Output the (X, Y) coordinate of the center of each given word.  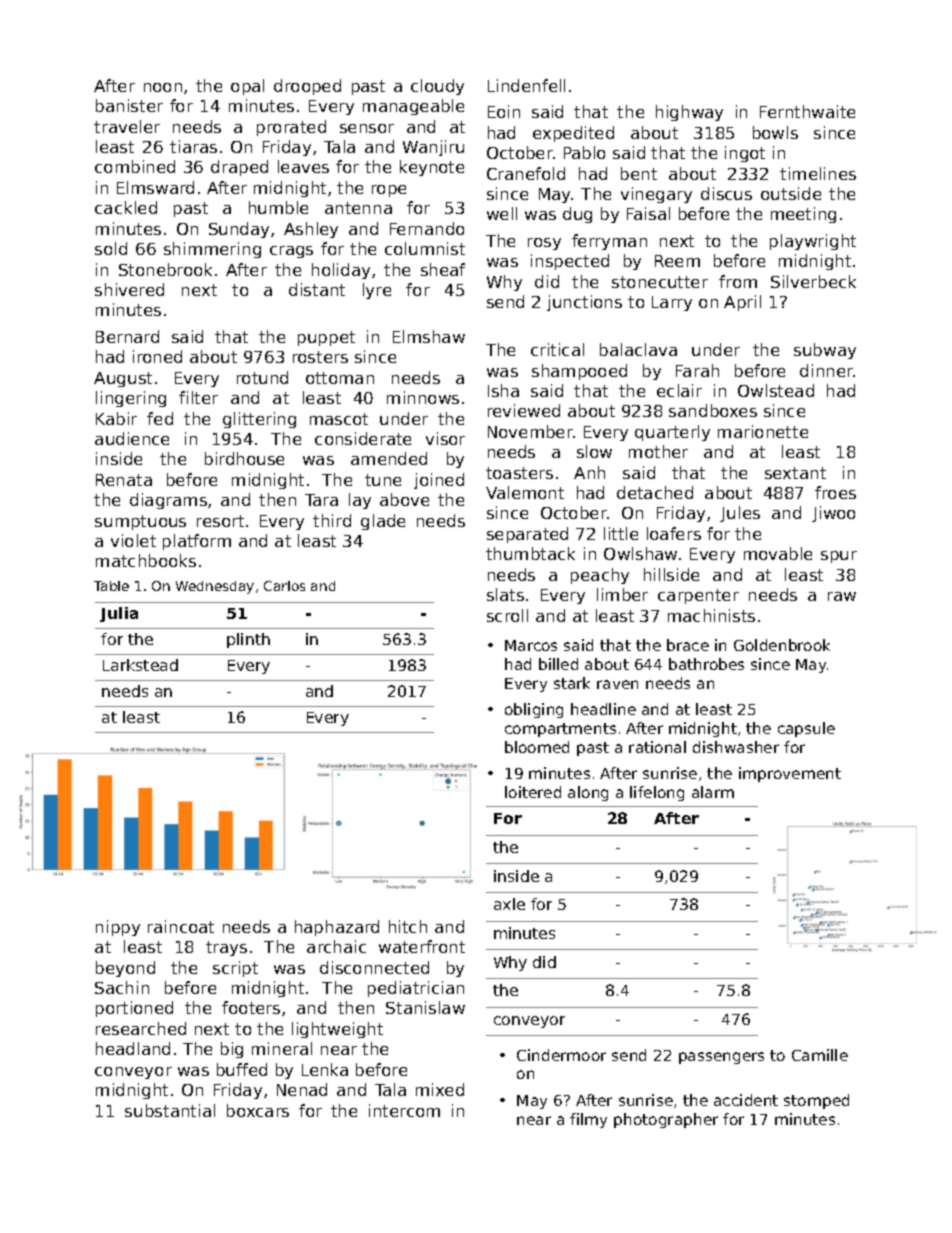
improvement (790, 774)
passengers (721, 1058)
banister (129, 105)
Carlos (284, 586)
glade (383, 522)
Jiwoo (833, 514)
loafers (674, 533)
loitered (533, 792)
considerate (363, 438)
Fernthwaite (807, 111)
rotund (262, 377)
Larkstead (140, 665)
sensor (367, 128)
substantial (170, 1110)
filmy (588, 1120)
